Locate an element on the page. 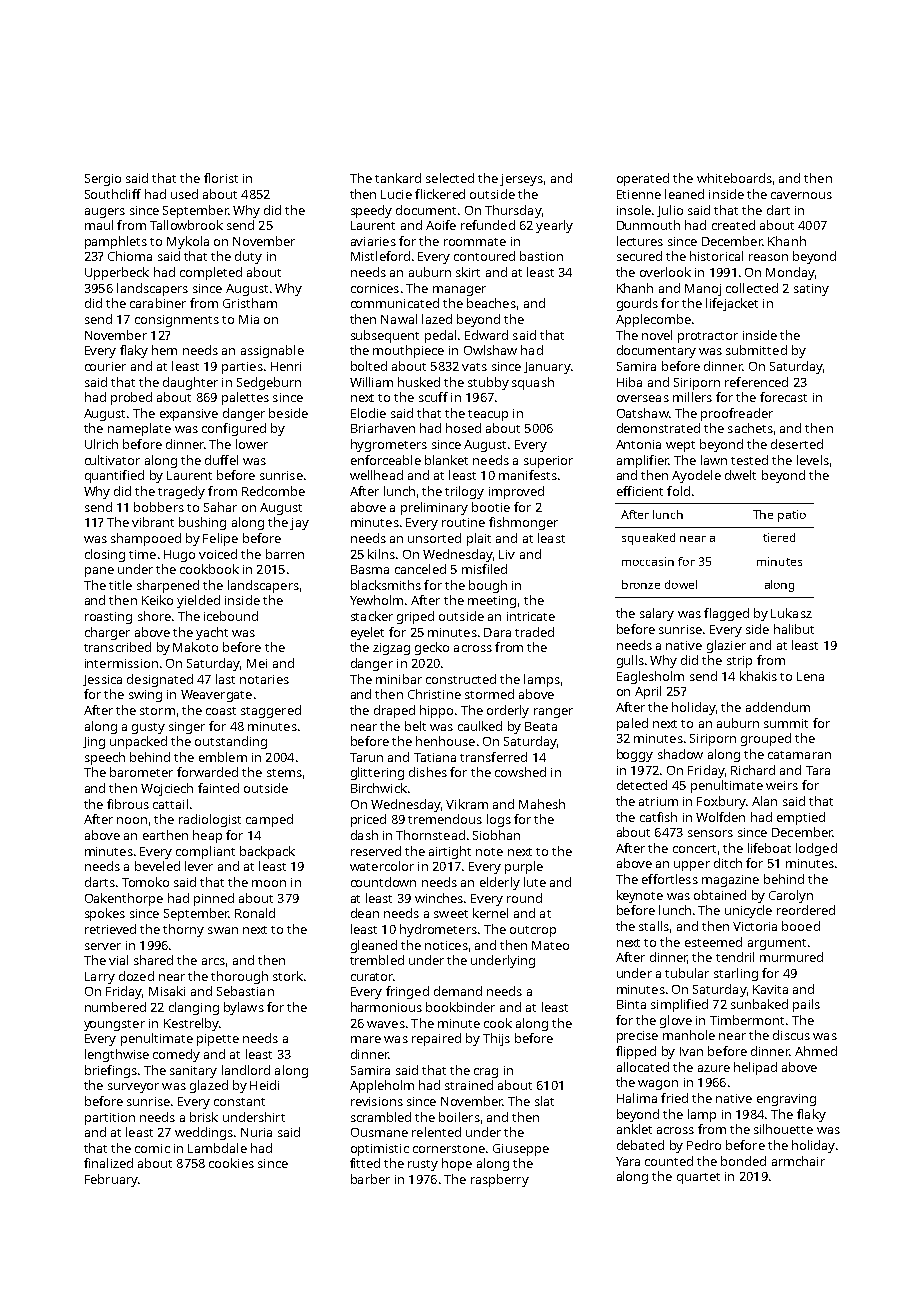 The width and height of the image is (924, 1308). armchair is located at coordinates (798, 1161).
